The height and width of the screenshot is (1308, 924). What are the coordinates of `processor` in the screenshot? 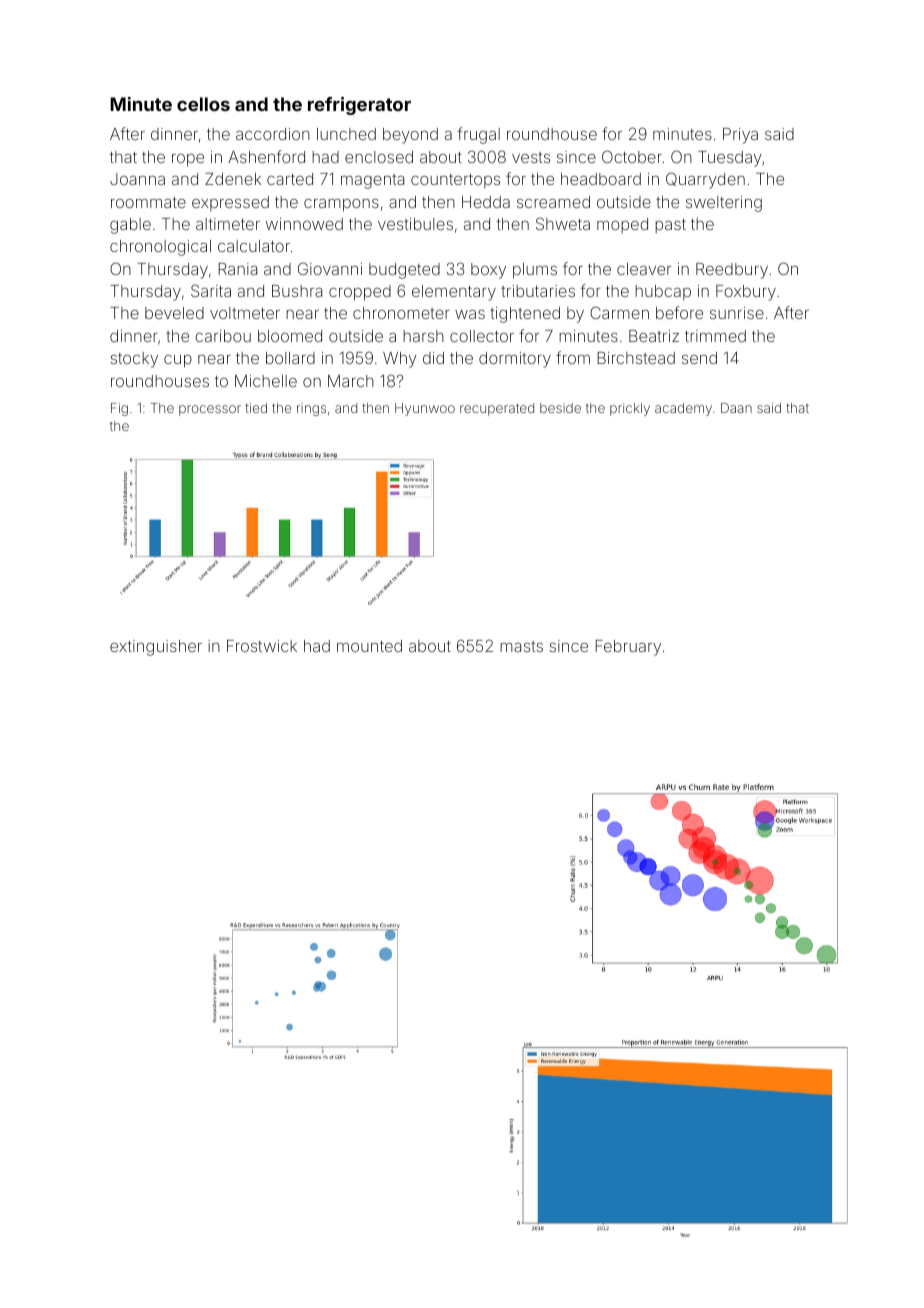 It's located at (210, 410).
